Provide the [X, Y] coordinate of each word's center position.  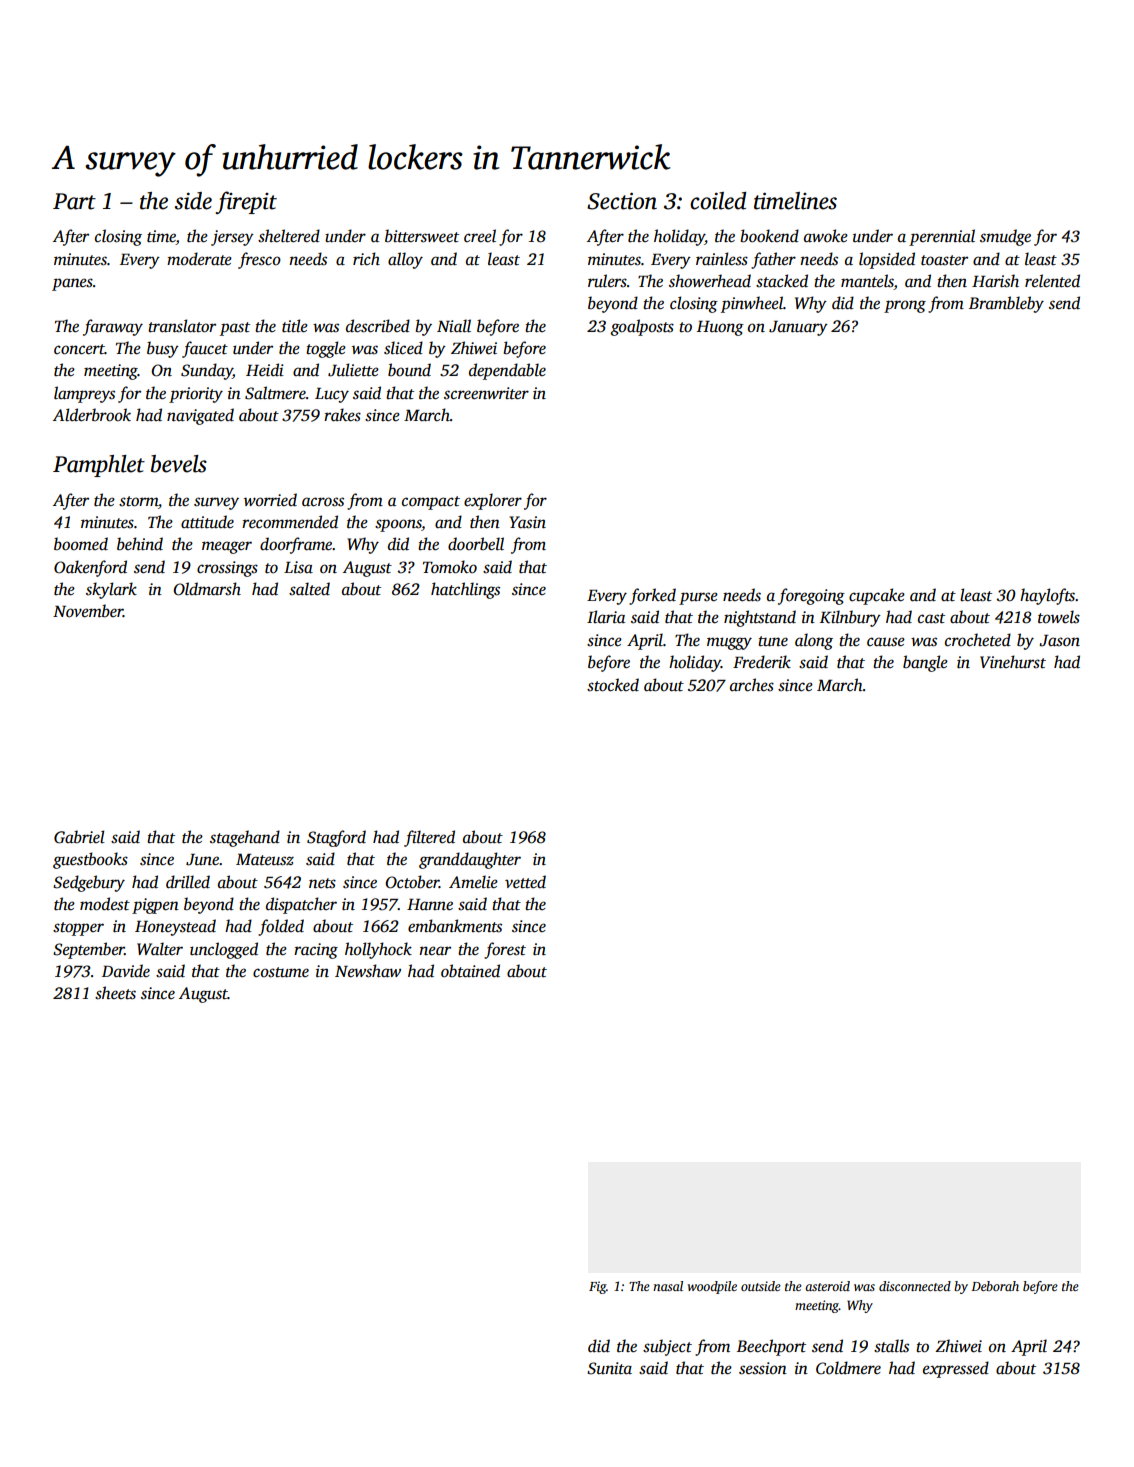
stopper [78, 929]
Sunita [609, 1368]
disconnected [915, 1286]
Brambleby [1006, 304]
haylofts [1047, 596]
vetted [525, 882]
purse [698, 598]
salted [309, 589]
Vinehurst [1013, 662]
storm [138, 501]
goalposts [642, 327]
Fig [597, 1287]
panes [72, 284]
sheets [115, 993]
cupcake [877, 596]
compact [431, 503]
